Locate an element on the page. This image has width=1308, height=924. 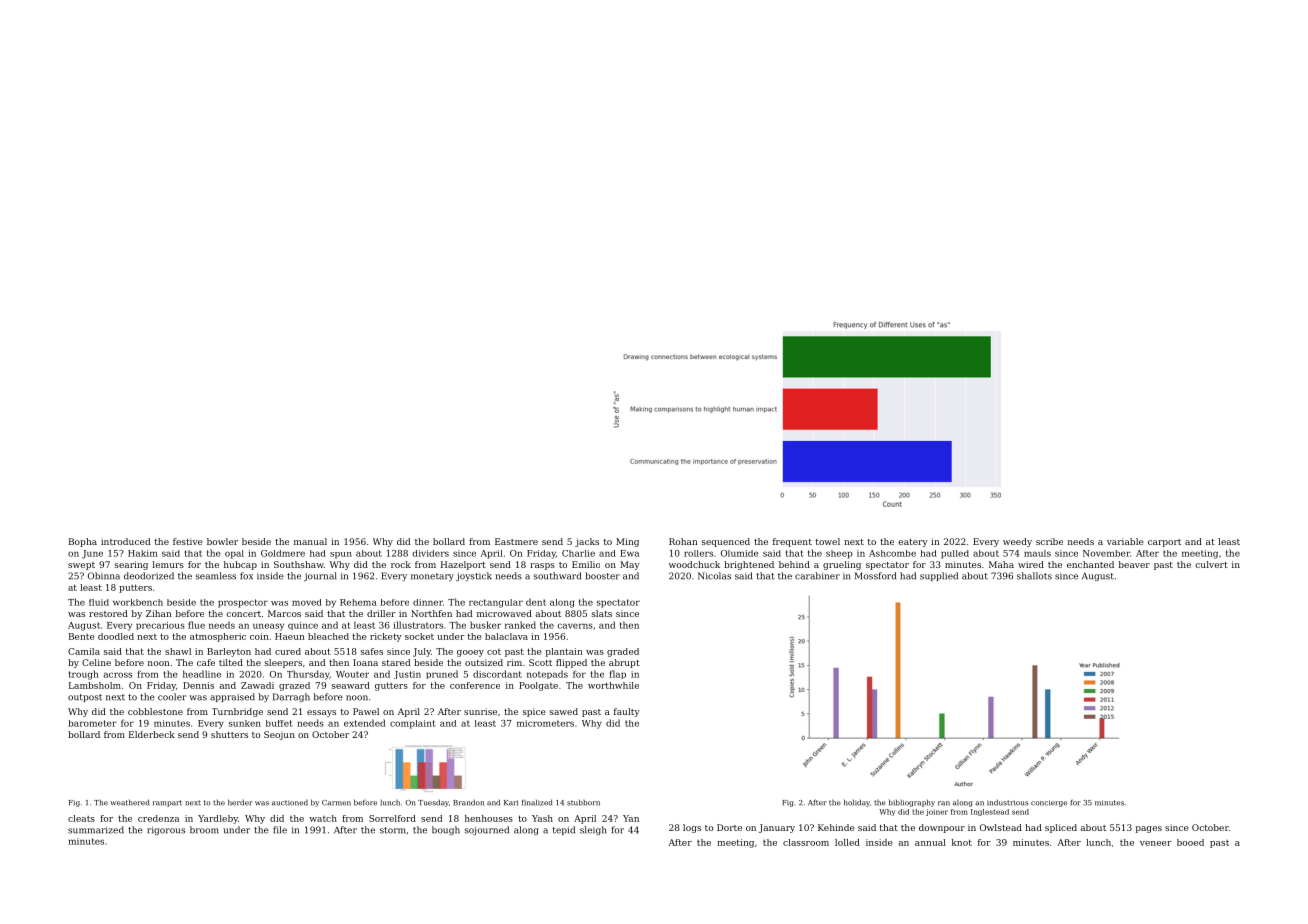
abrupt is located at coordinates (624, 663).
